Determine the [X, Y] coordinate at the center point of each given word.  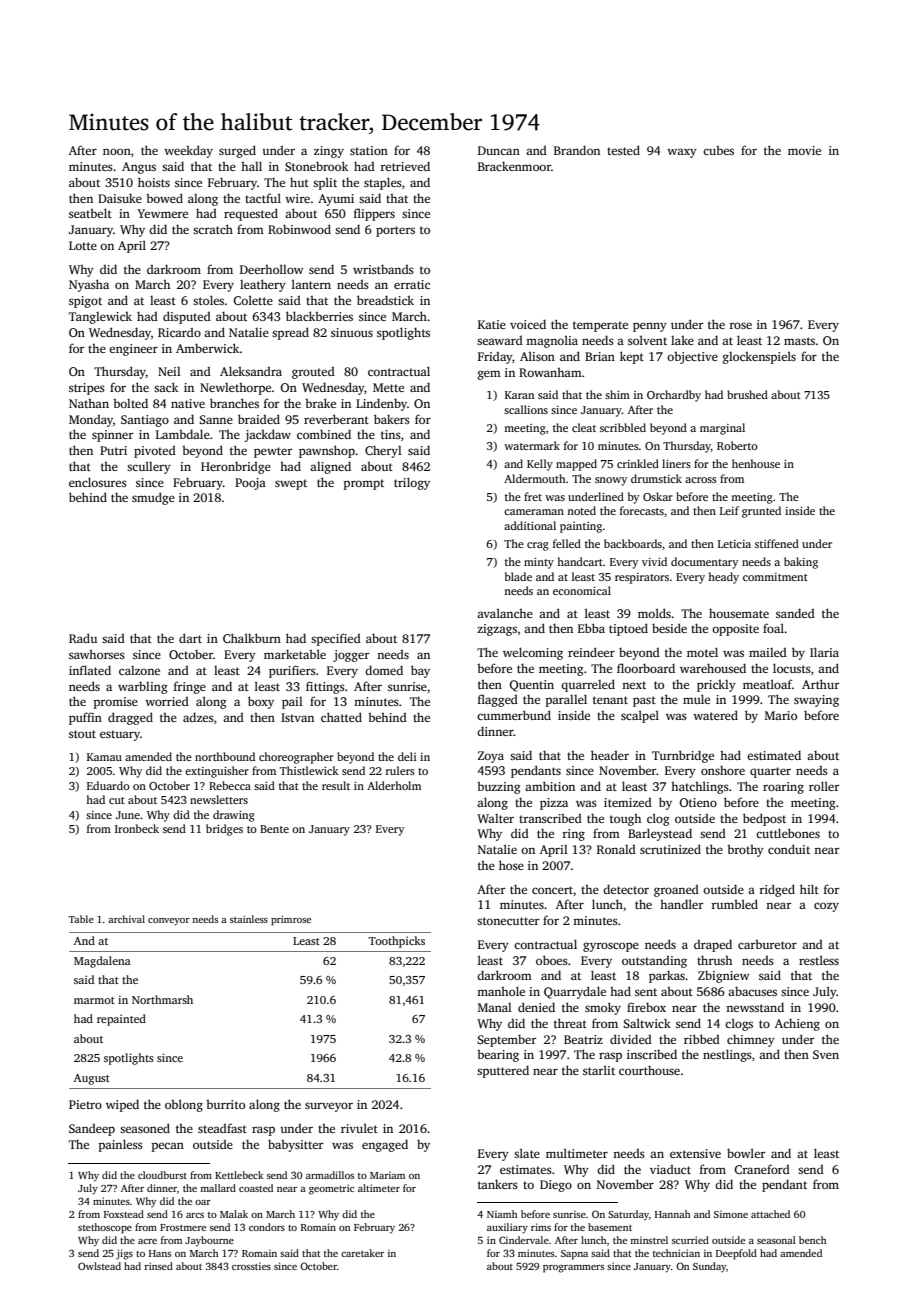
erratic [412, 284]
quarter [770, 772]
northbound [225, 756]
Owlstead [99, 1266]
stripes [87, 389]
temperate [600, 326]
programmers [573, 1269]
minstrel [649, 1240]
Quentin [532, 686]
